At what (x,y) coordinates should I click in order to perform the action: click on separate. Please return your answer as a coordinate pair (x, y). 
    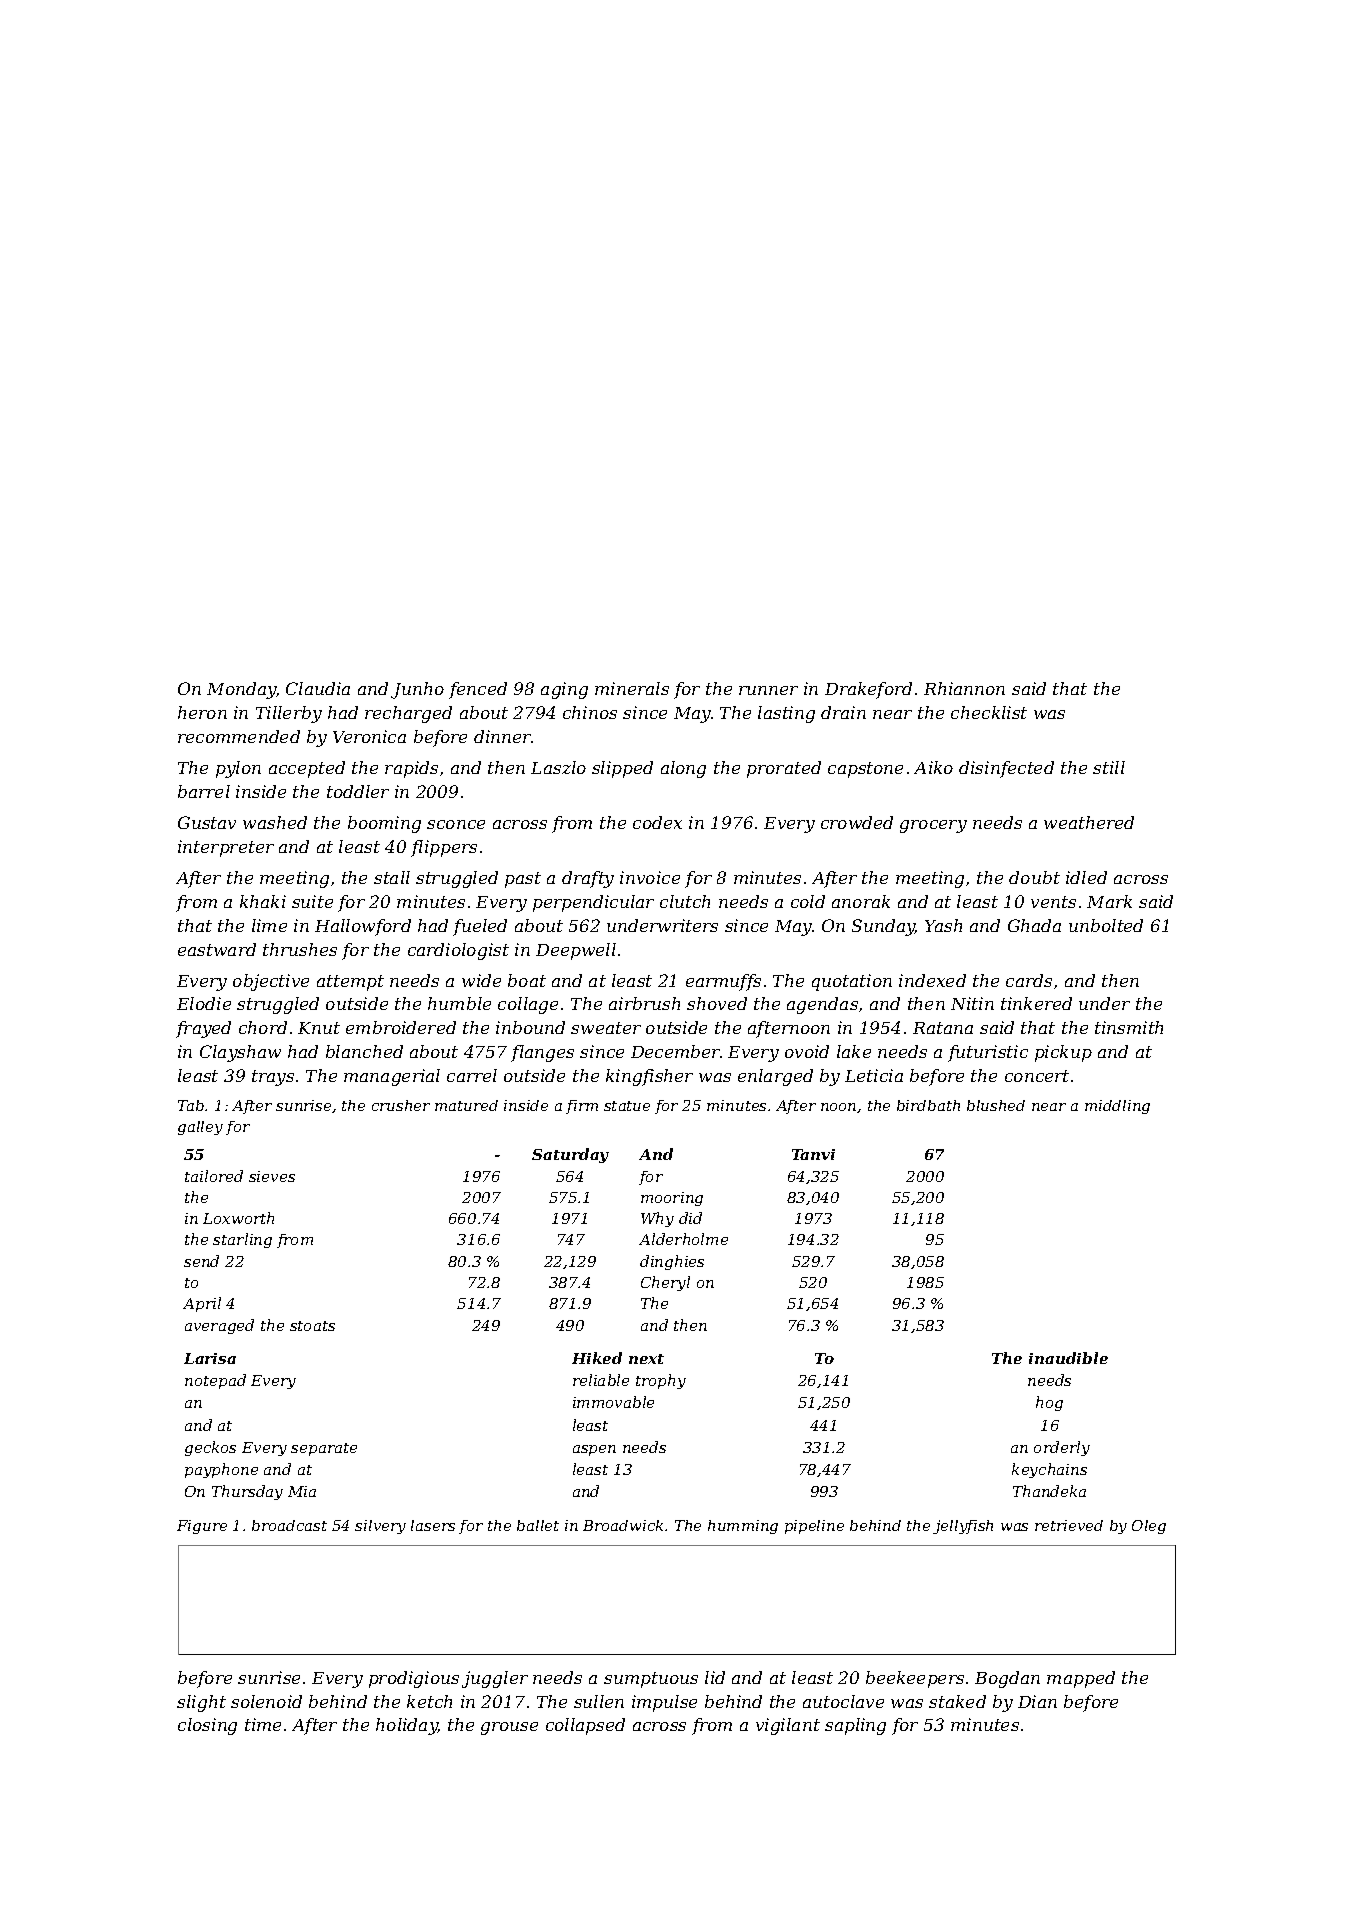
    Looking at the image, I should click on (324, 1449).
